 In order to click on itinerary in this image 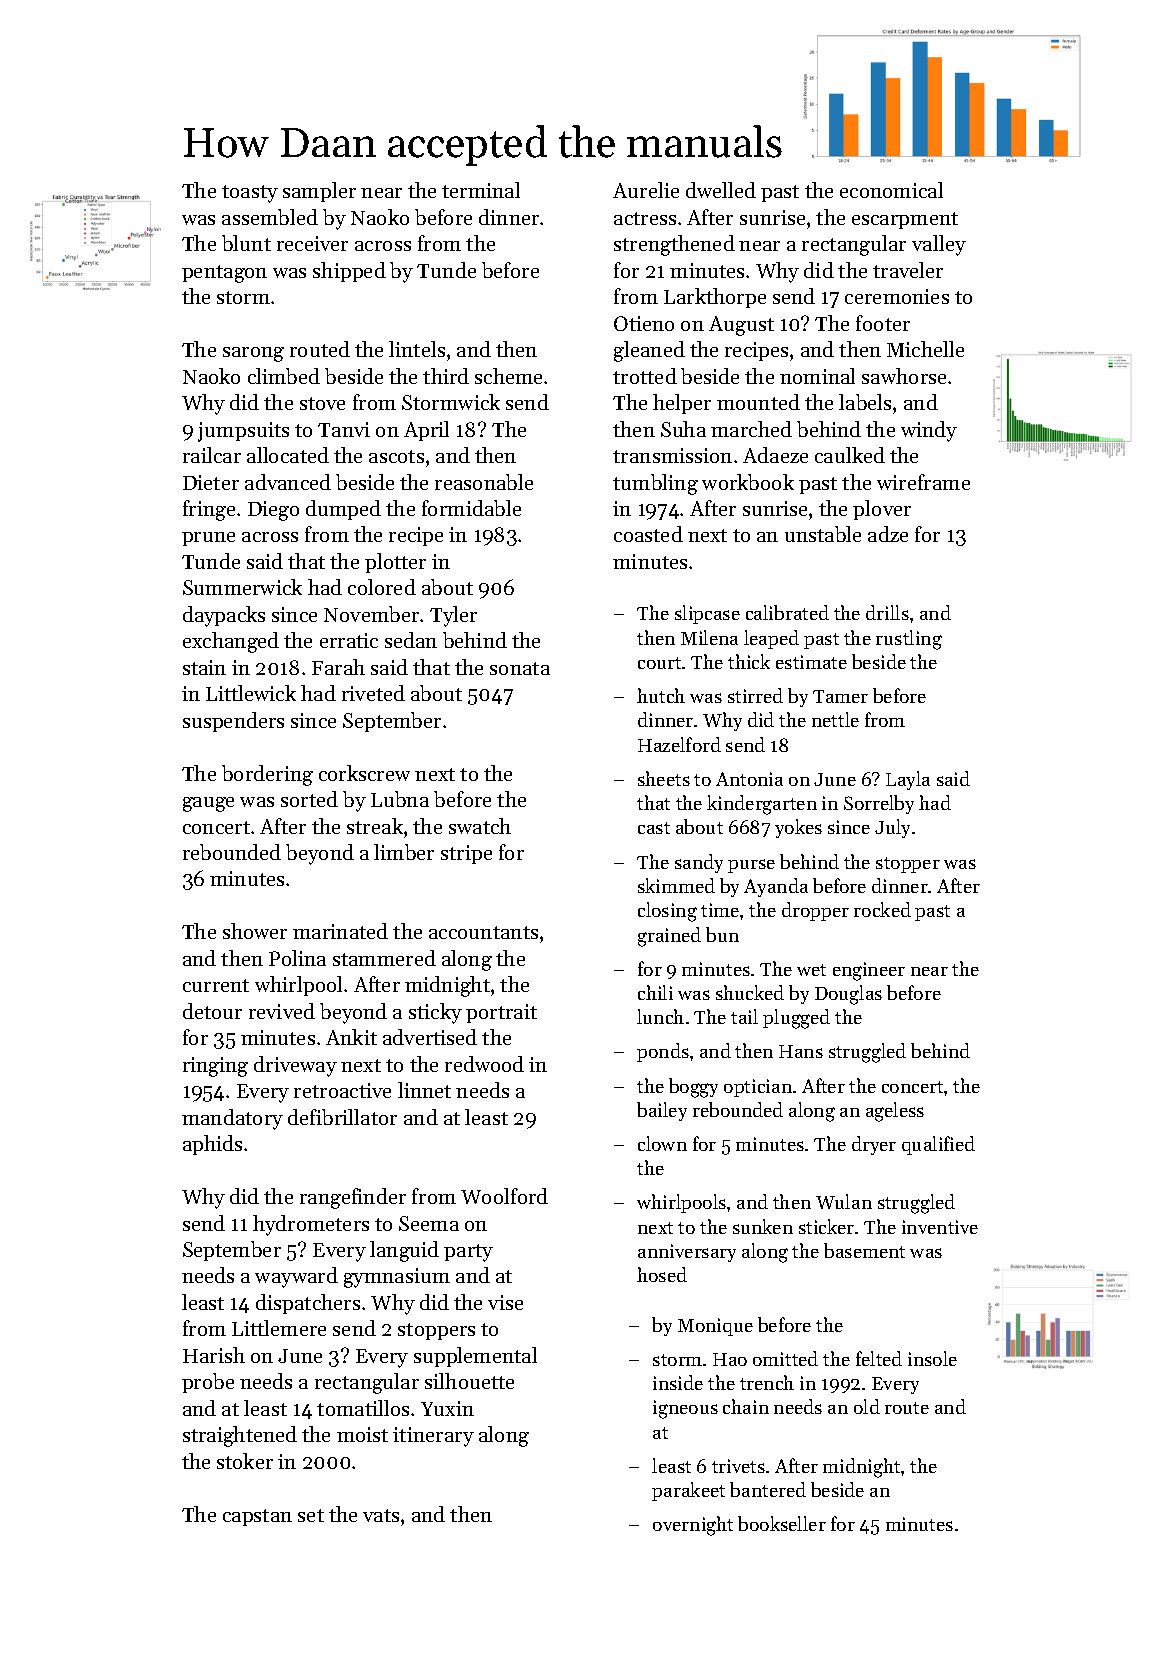, I will do `click(433, 1437)`.
